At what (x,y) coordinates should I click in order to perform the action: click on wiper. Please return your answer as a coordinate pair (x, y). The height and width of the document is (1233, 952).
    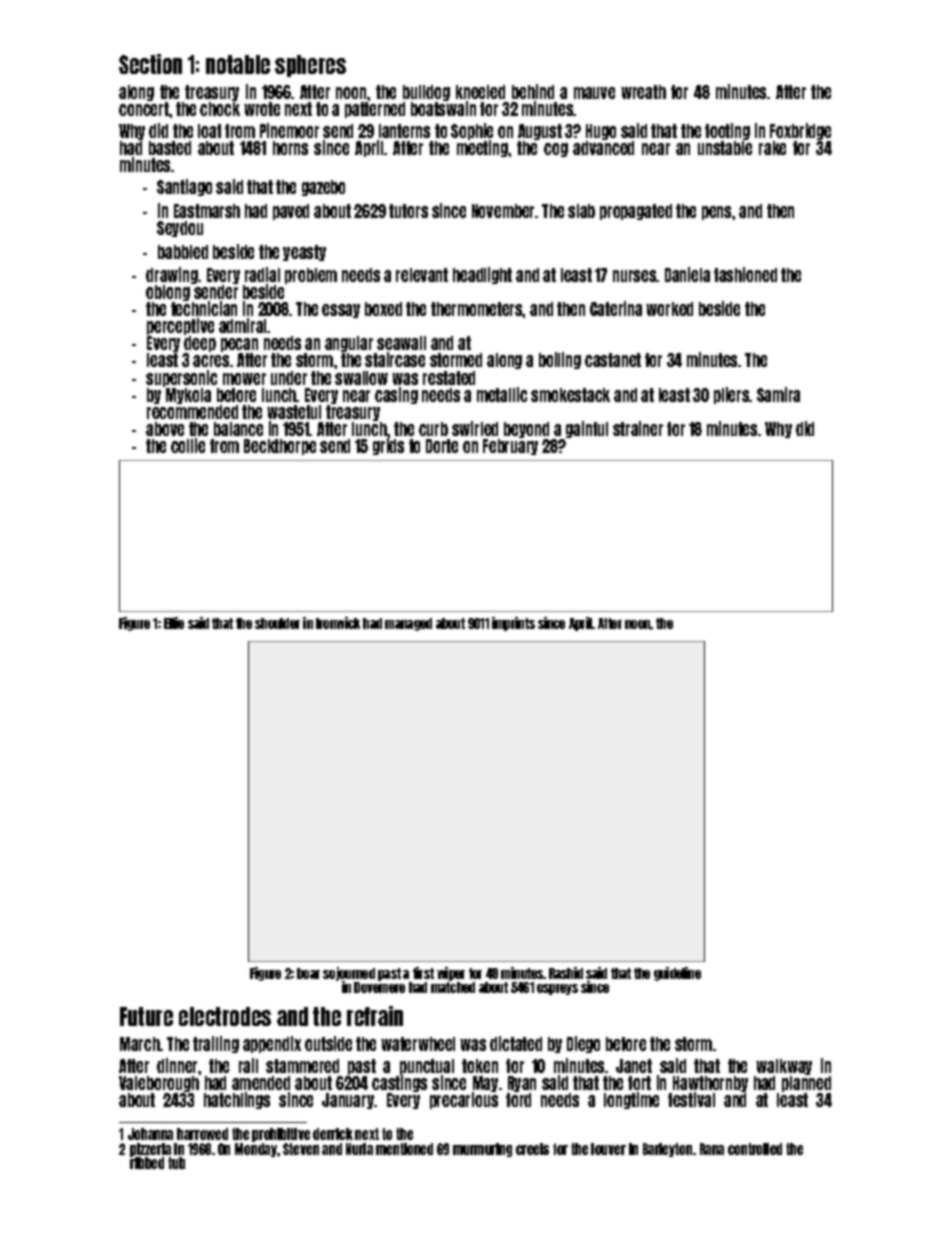
    Looking at the image, I should click on (451, 974).
